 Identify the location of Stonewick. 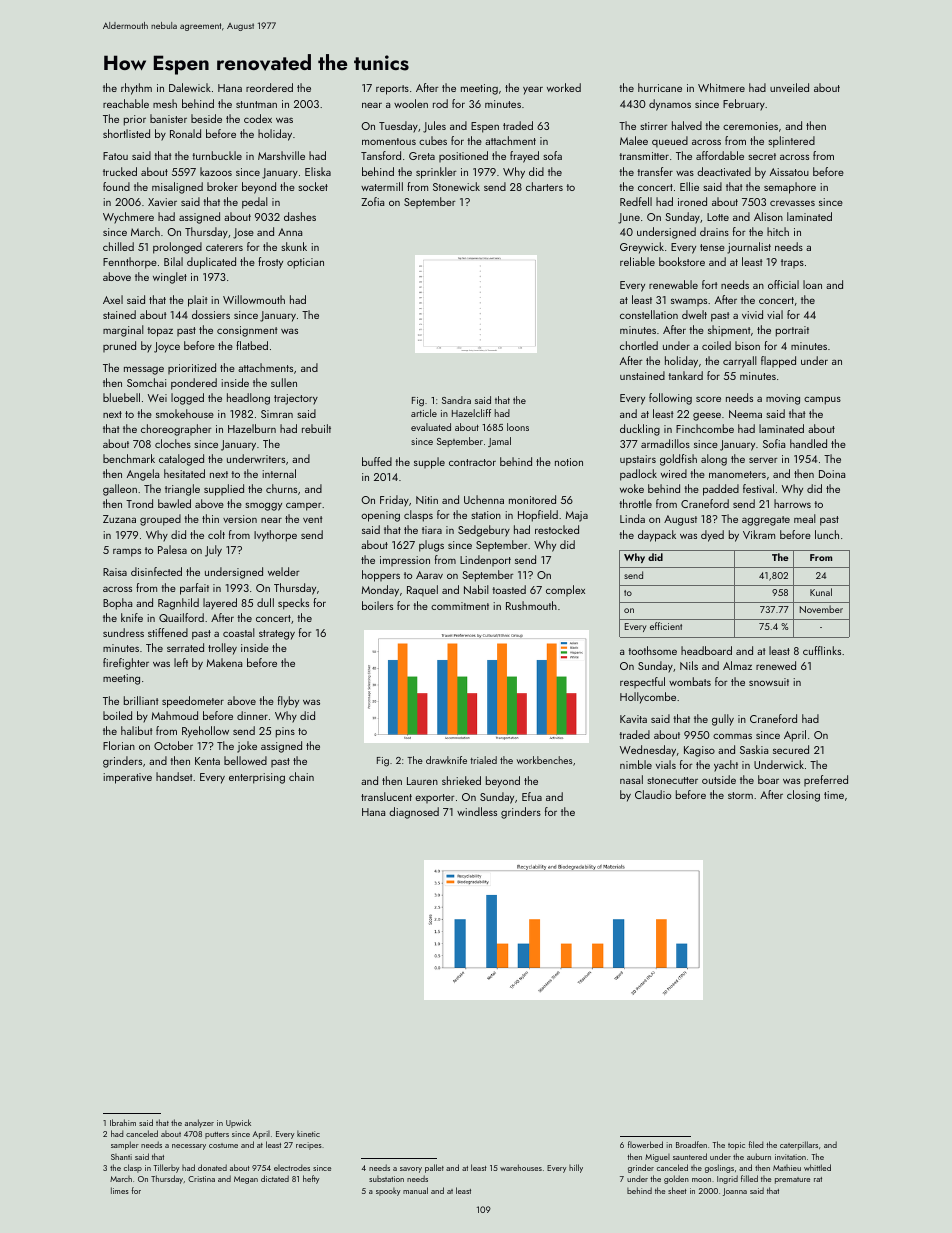
(456, 186).
